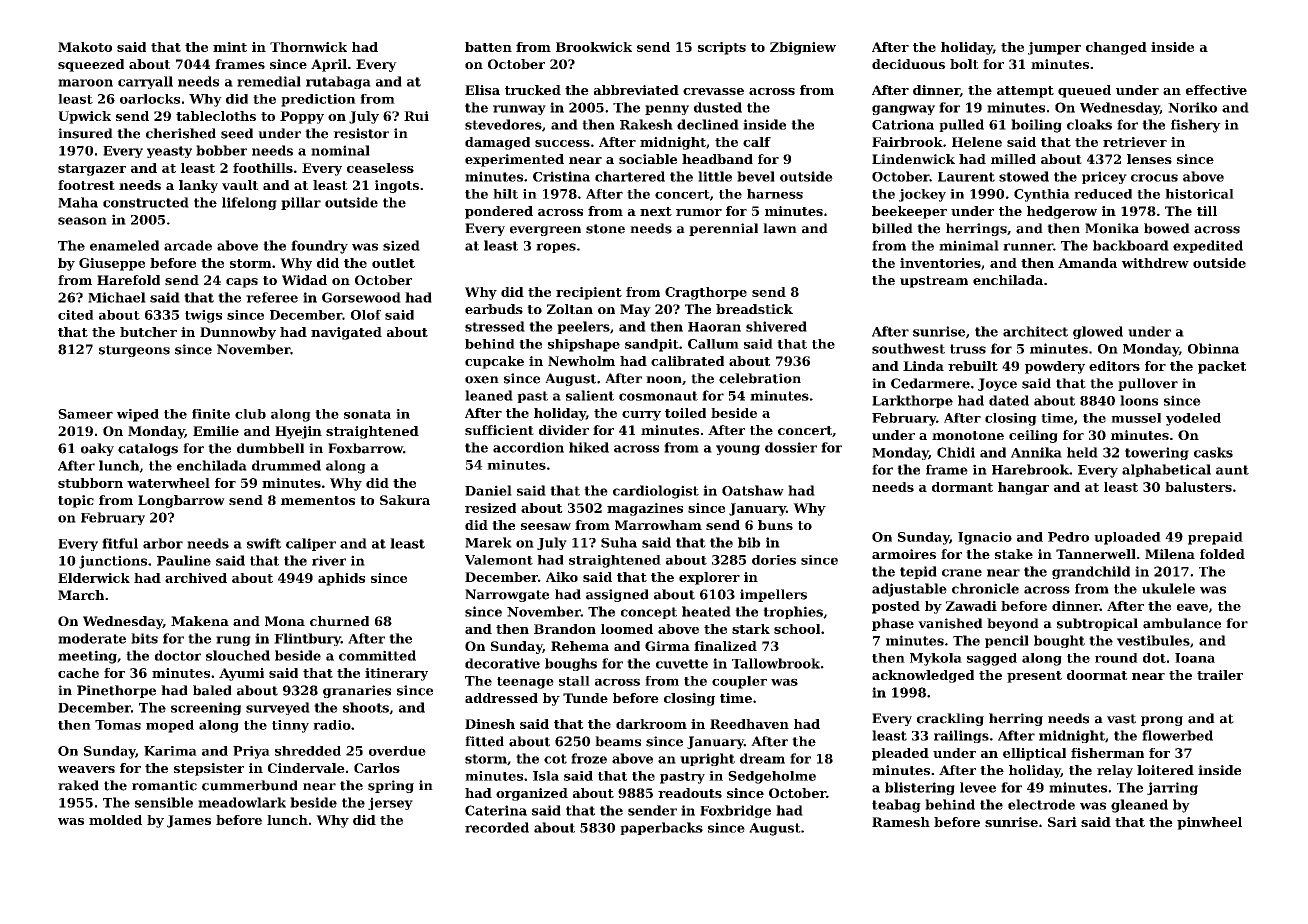  Describe the element at coordinates (499, 430) in the screenshot. I see `sufficient` at that location.
